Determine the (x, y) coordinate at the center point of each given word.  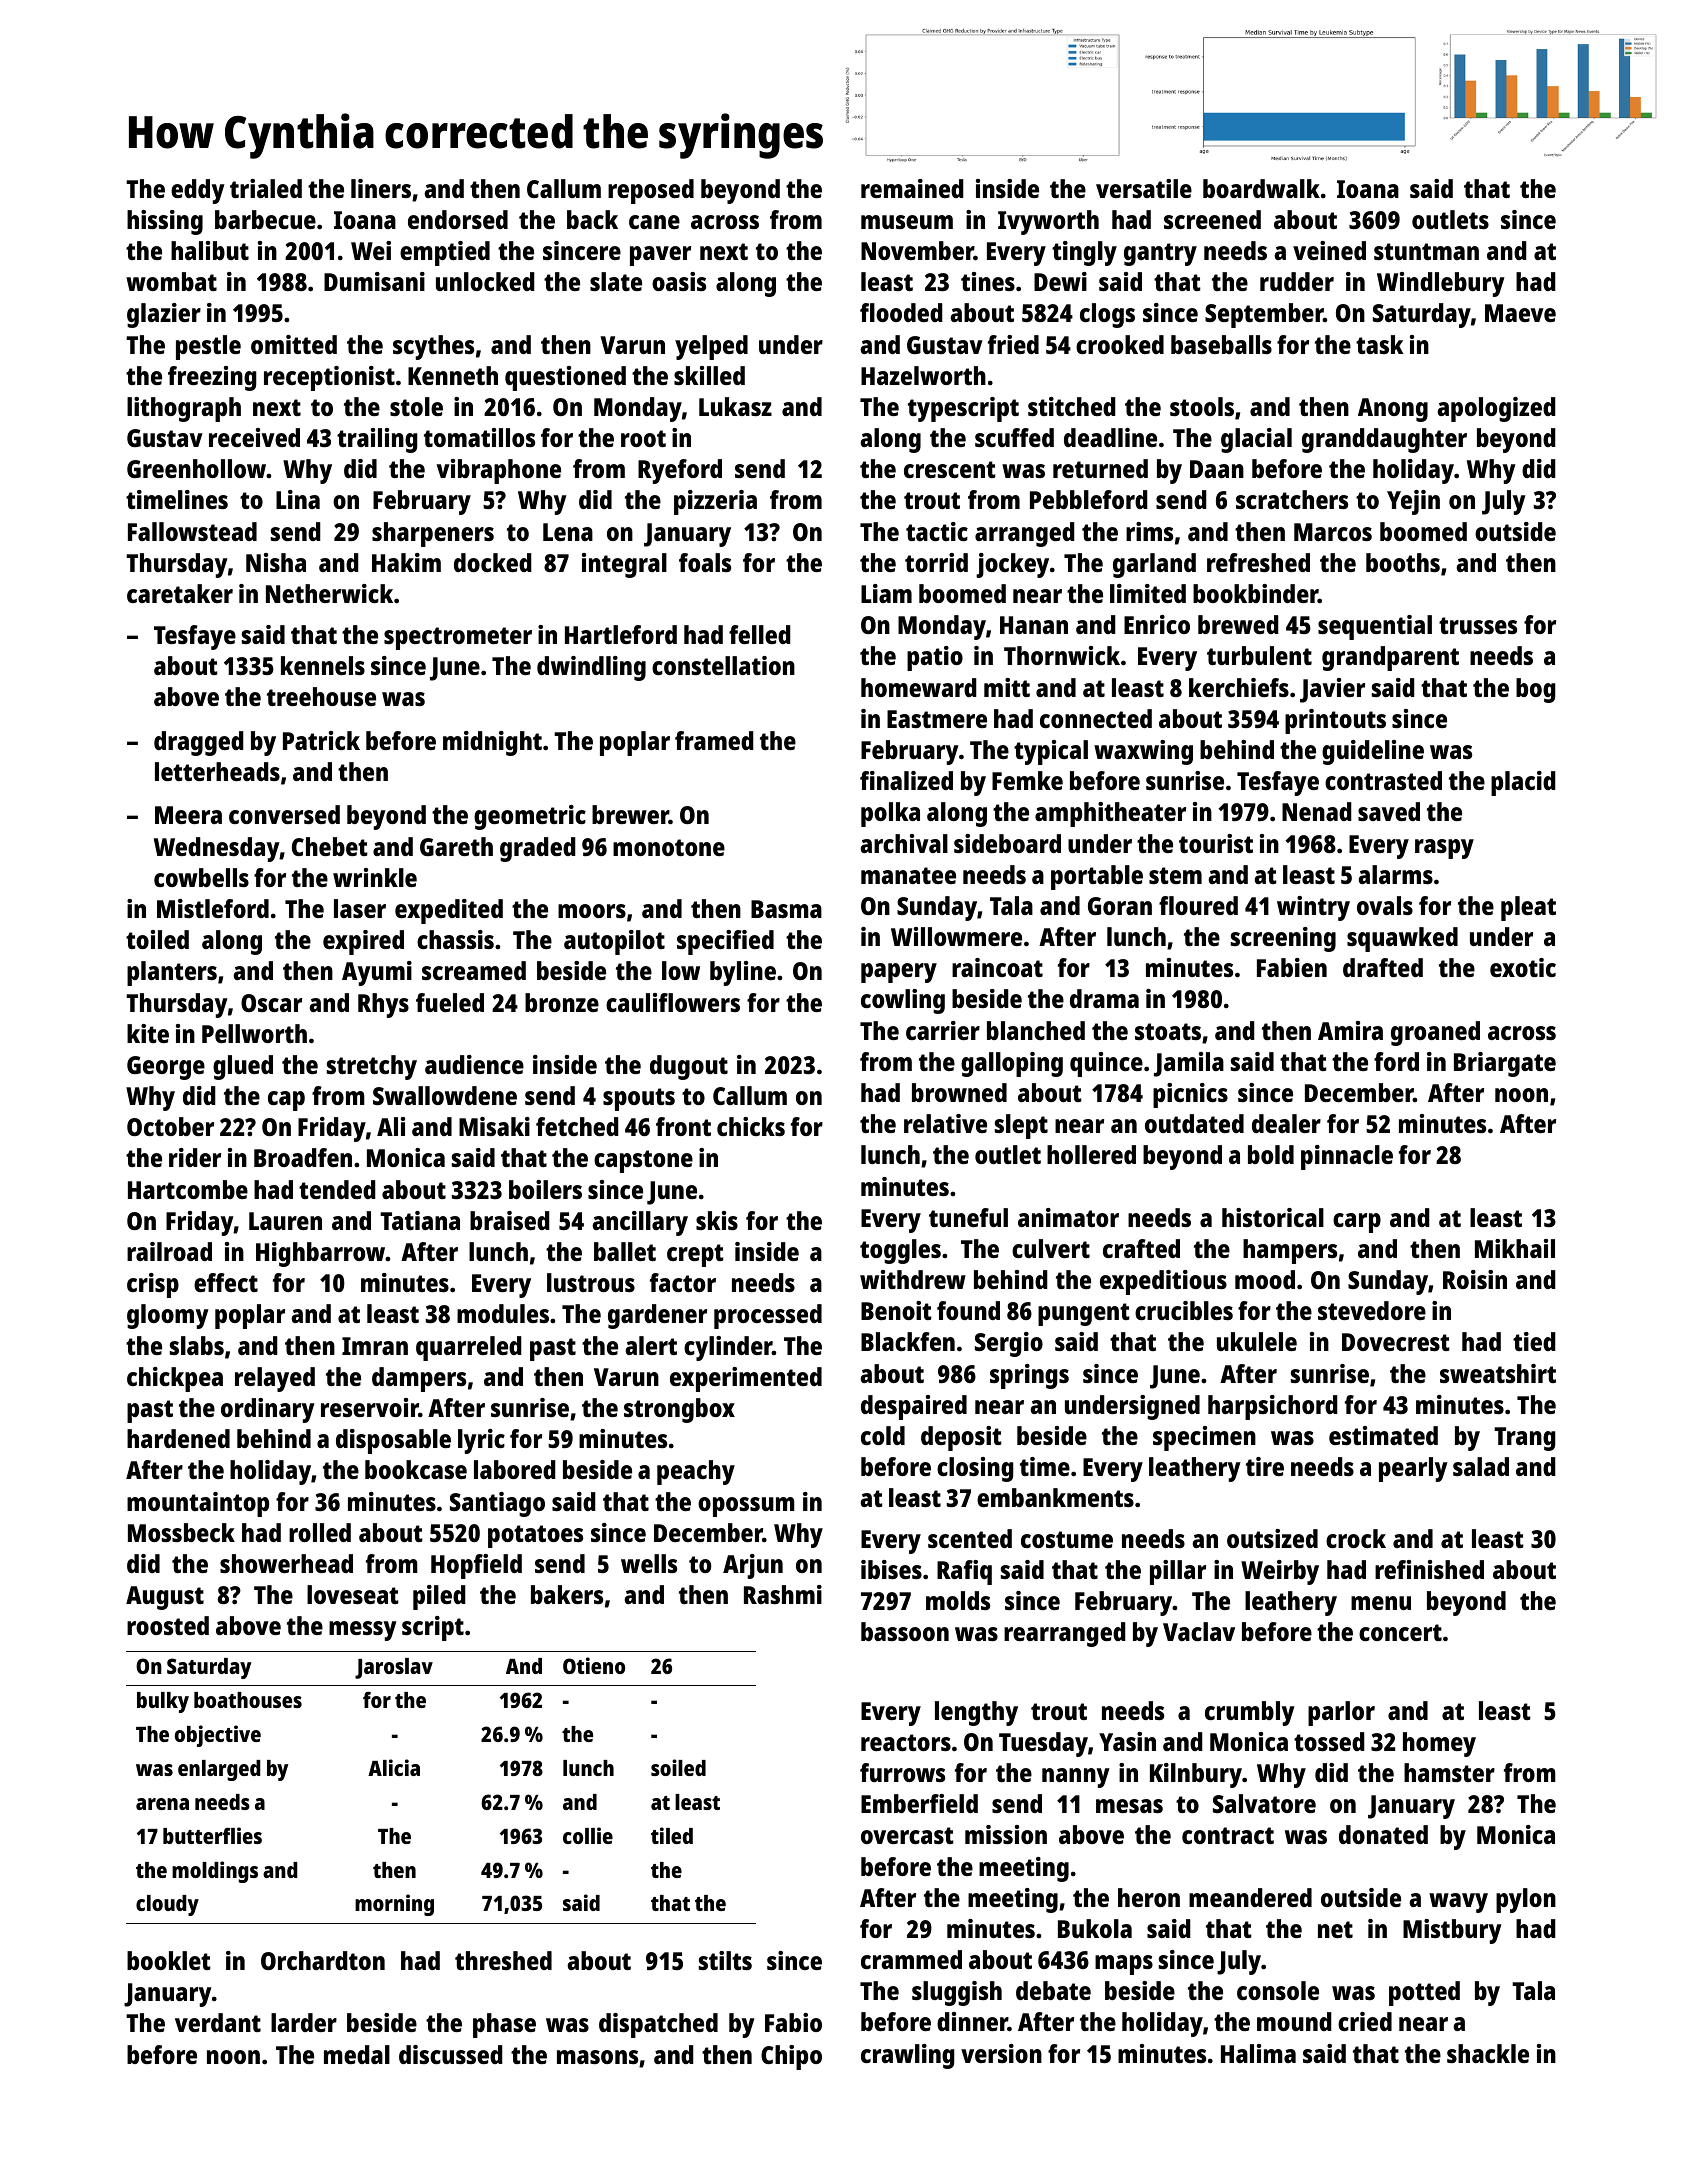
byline (743, 973)
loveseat (353, 1594)
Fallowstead (192, 531)
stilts (725, 1960)
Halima (1258, 2053)
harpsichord (1273, 1407)
